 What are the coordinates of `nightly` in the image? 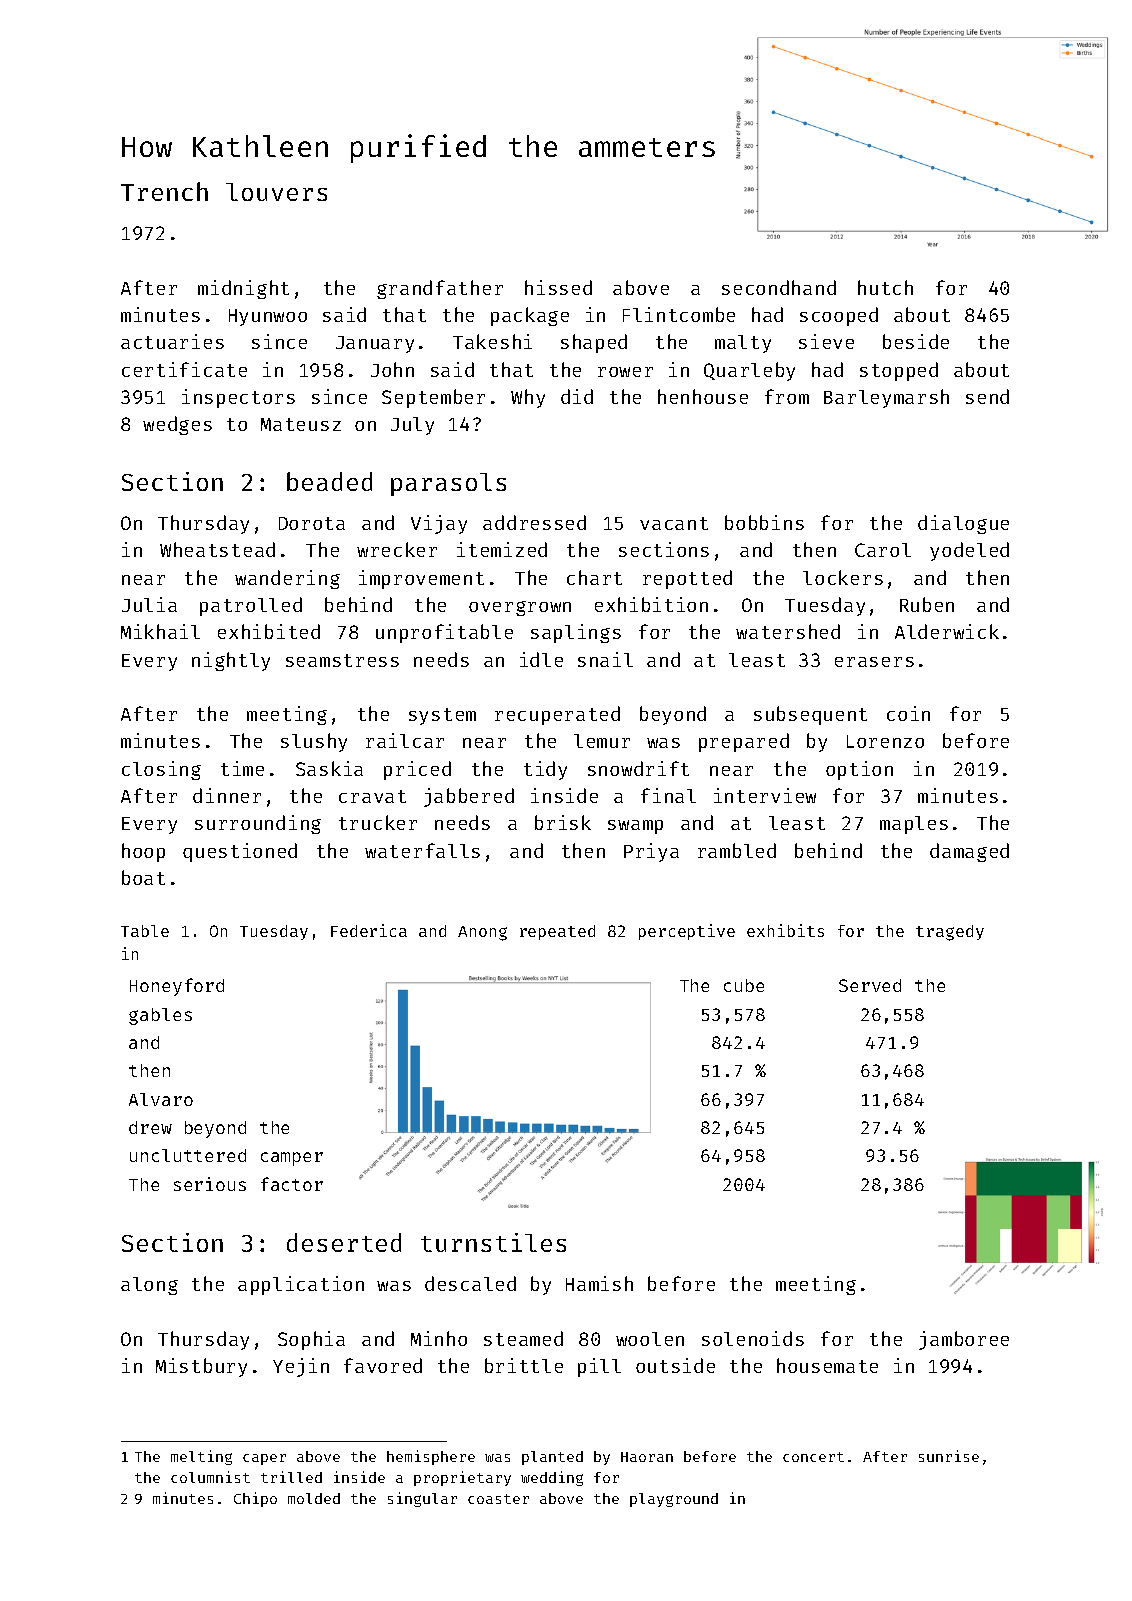 It's located at (231, 661).
